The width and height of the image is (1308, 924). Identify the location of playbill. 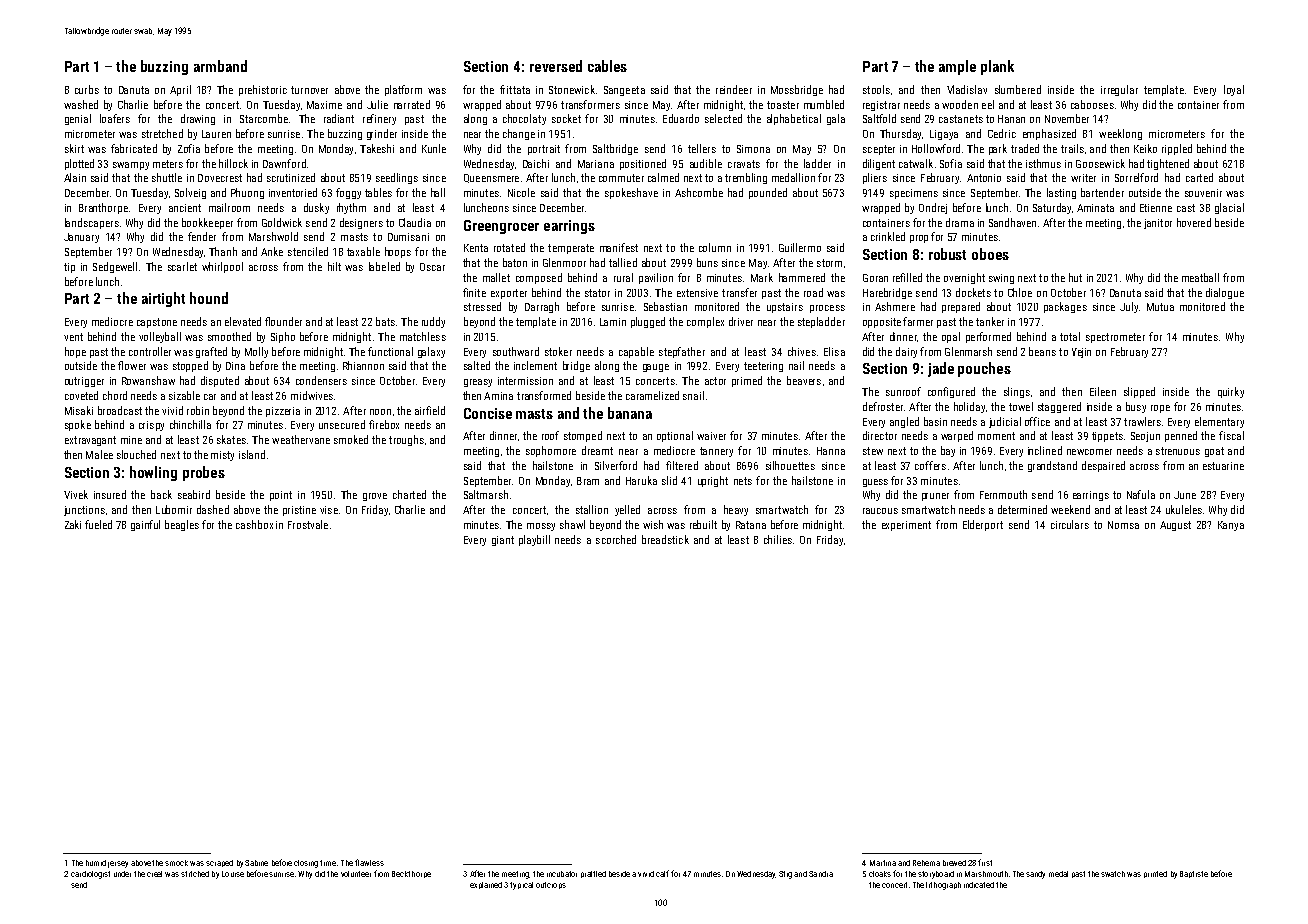
(534, 540).
